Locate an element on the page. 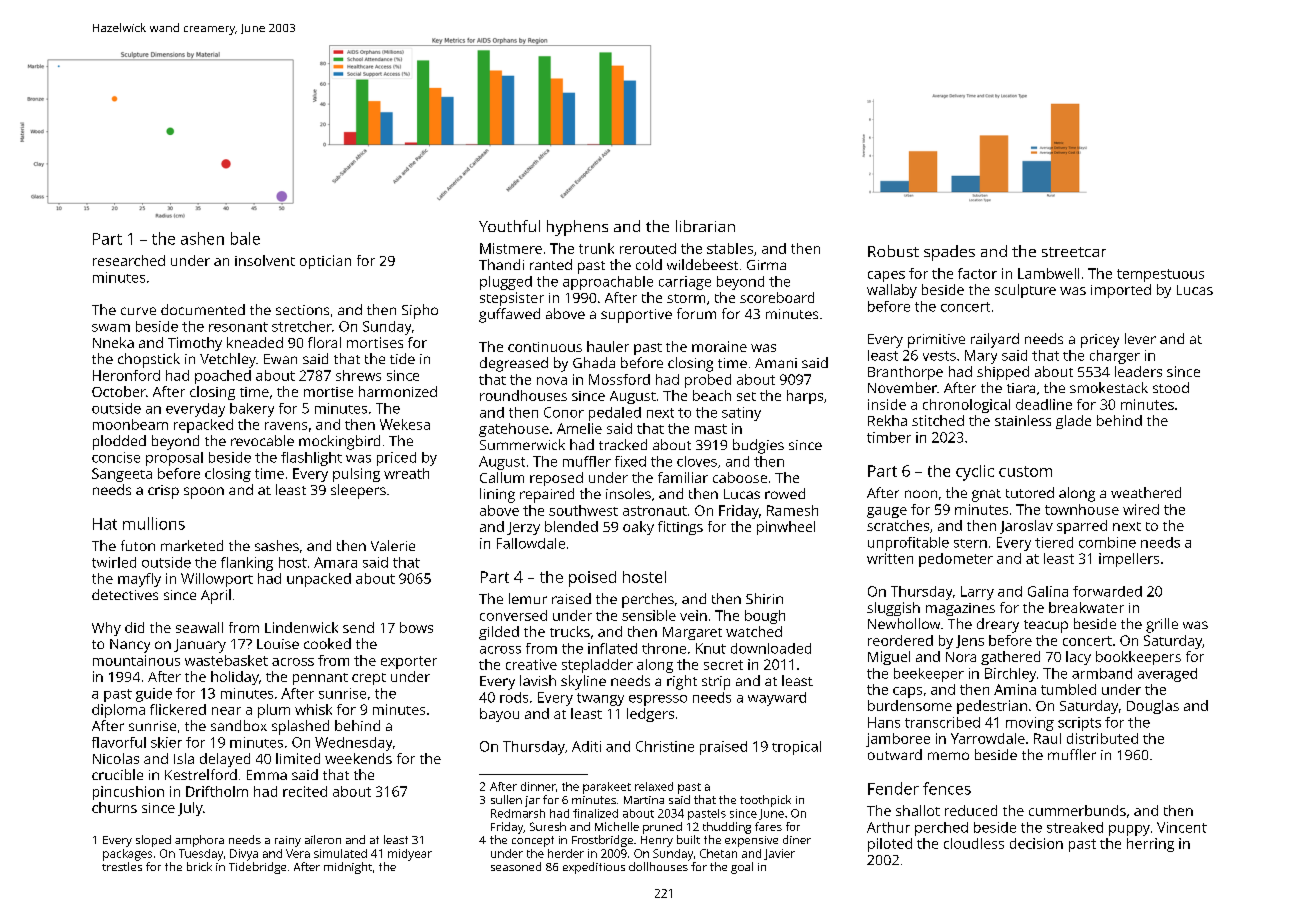 This page has height=924, width=1308. wired is located at coordinates (1141, 509).
